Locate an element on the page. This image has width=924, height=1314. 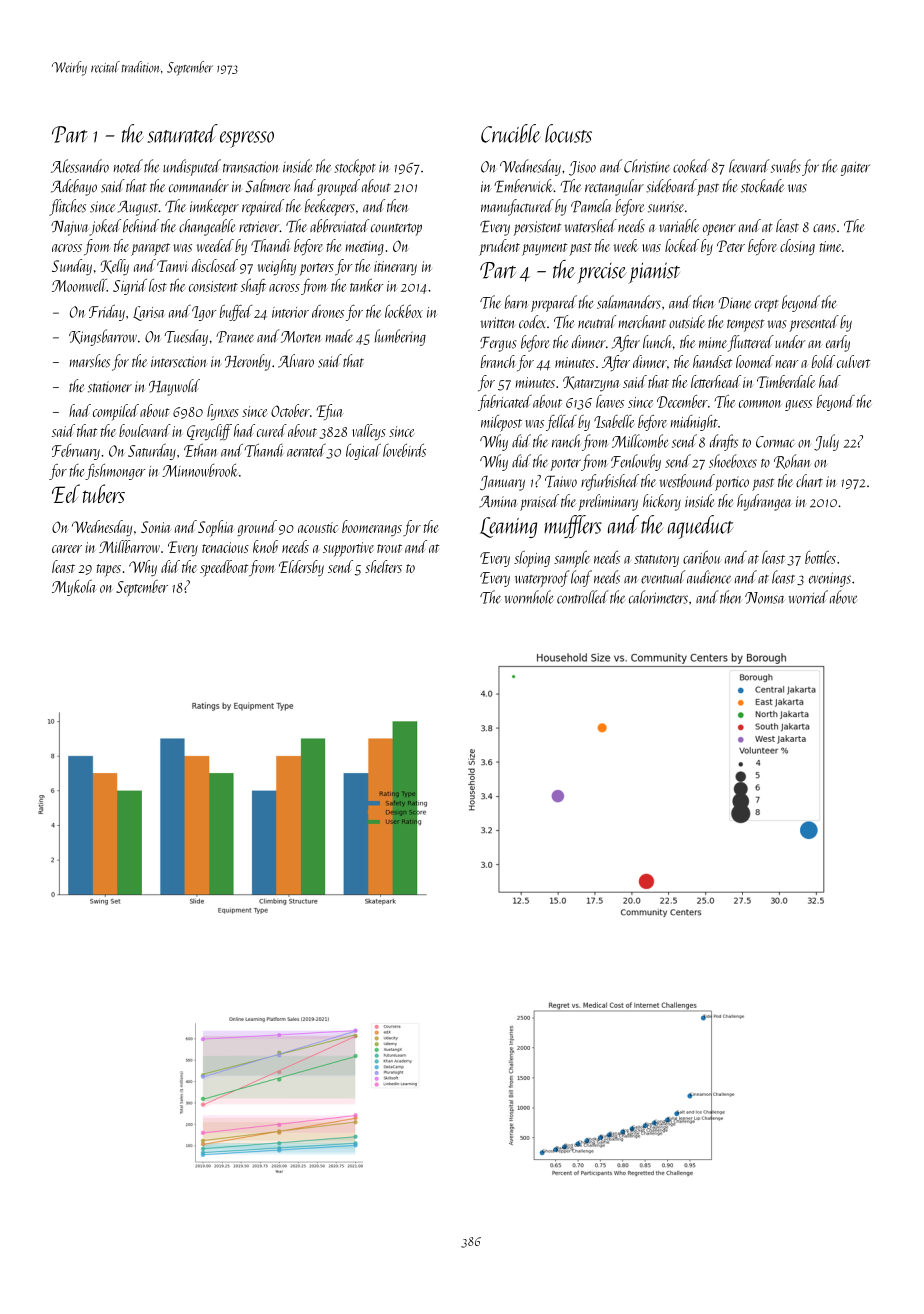
sloping is located at coordinates (532, 559).
